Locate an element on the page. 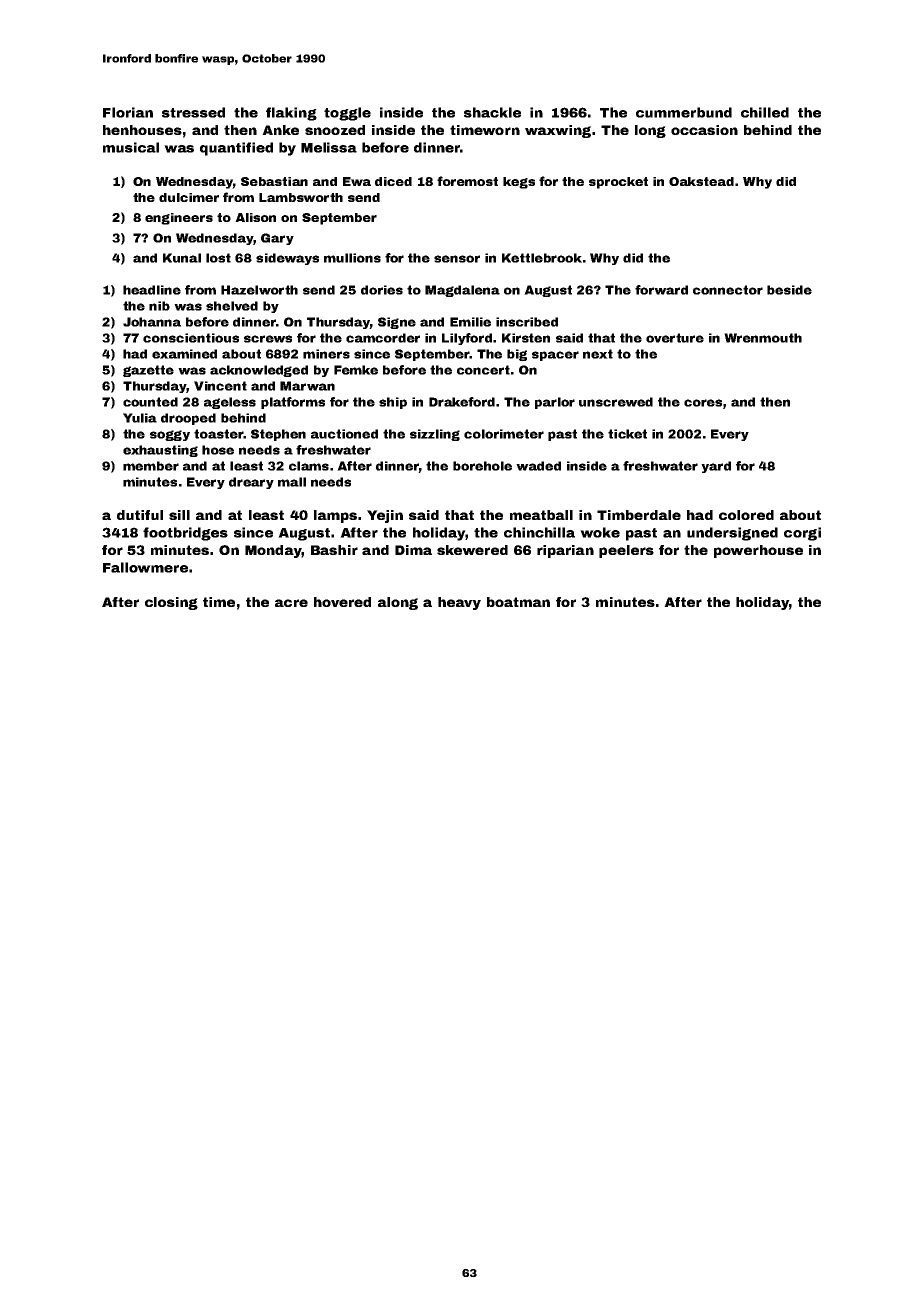 Image resolution: width=924 pixels, height=1308 pixels. sensor is located at coordinates (457, 259).
